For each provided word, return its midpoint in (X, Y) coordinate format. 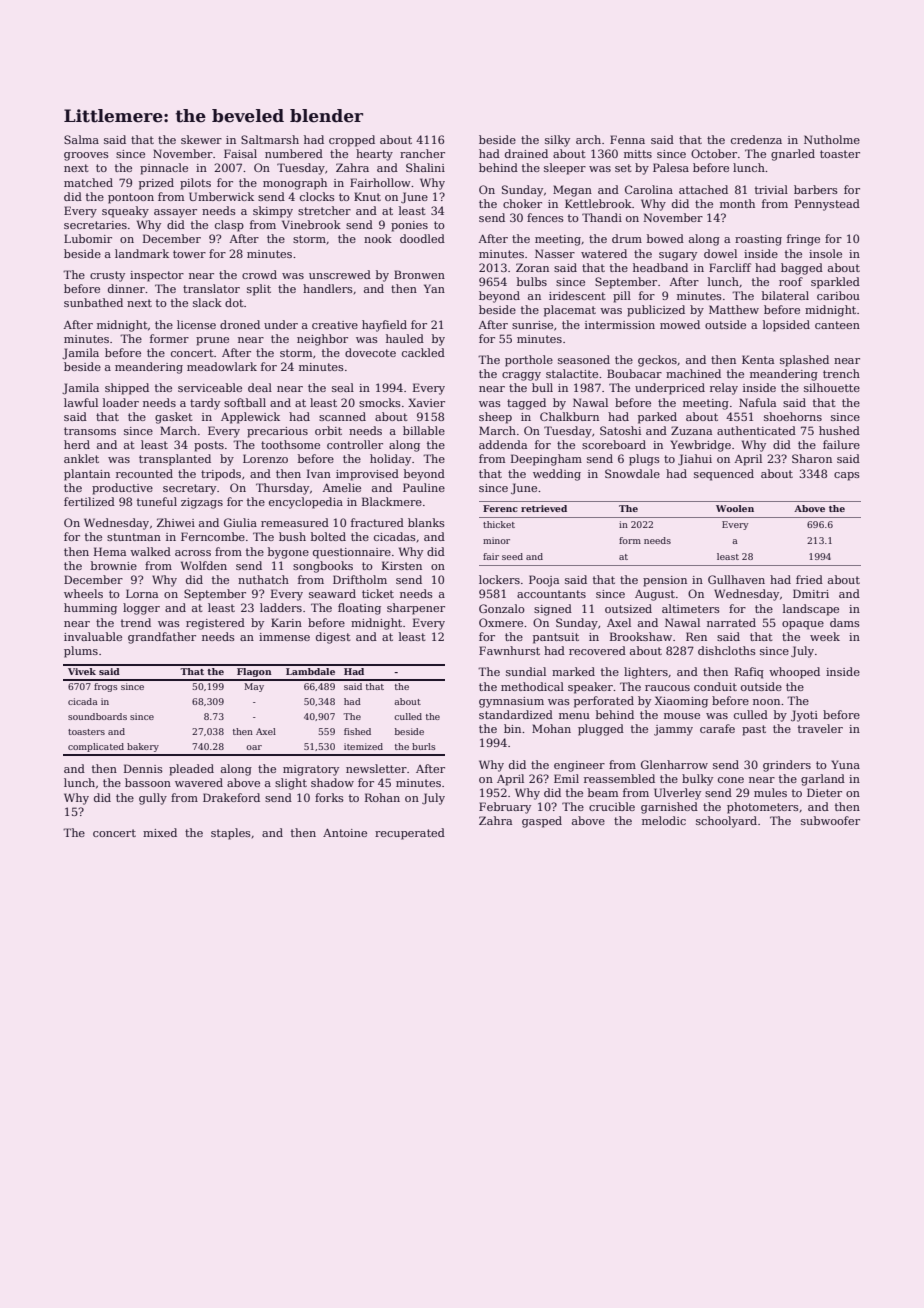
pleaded (191, 770)
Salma (81, 139)
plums (81, 652)
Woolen (735, 508)
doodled (422, 238)
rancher (422, 153)
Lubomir (88, 238)
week (825, 636)
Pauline (424, 487)
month (737, 203)
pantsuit (556, 638)
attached (703, 189)
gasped (542, 822)
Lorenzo (265, 458)
